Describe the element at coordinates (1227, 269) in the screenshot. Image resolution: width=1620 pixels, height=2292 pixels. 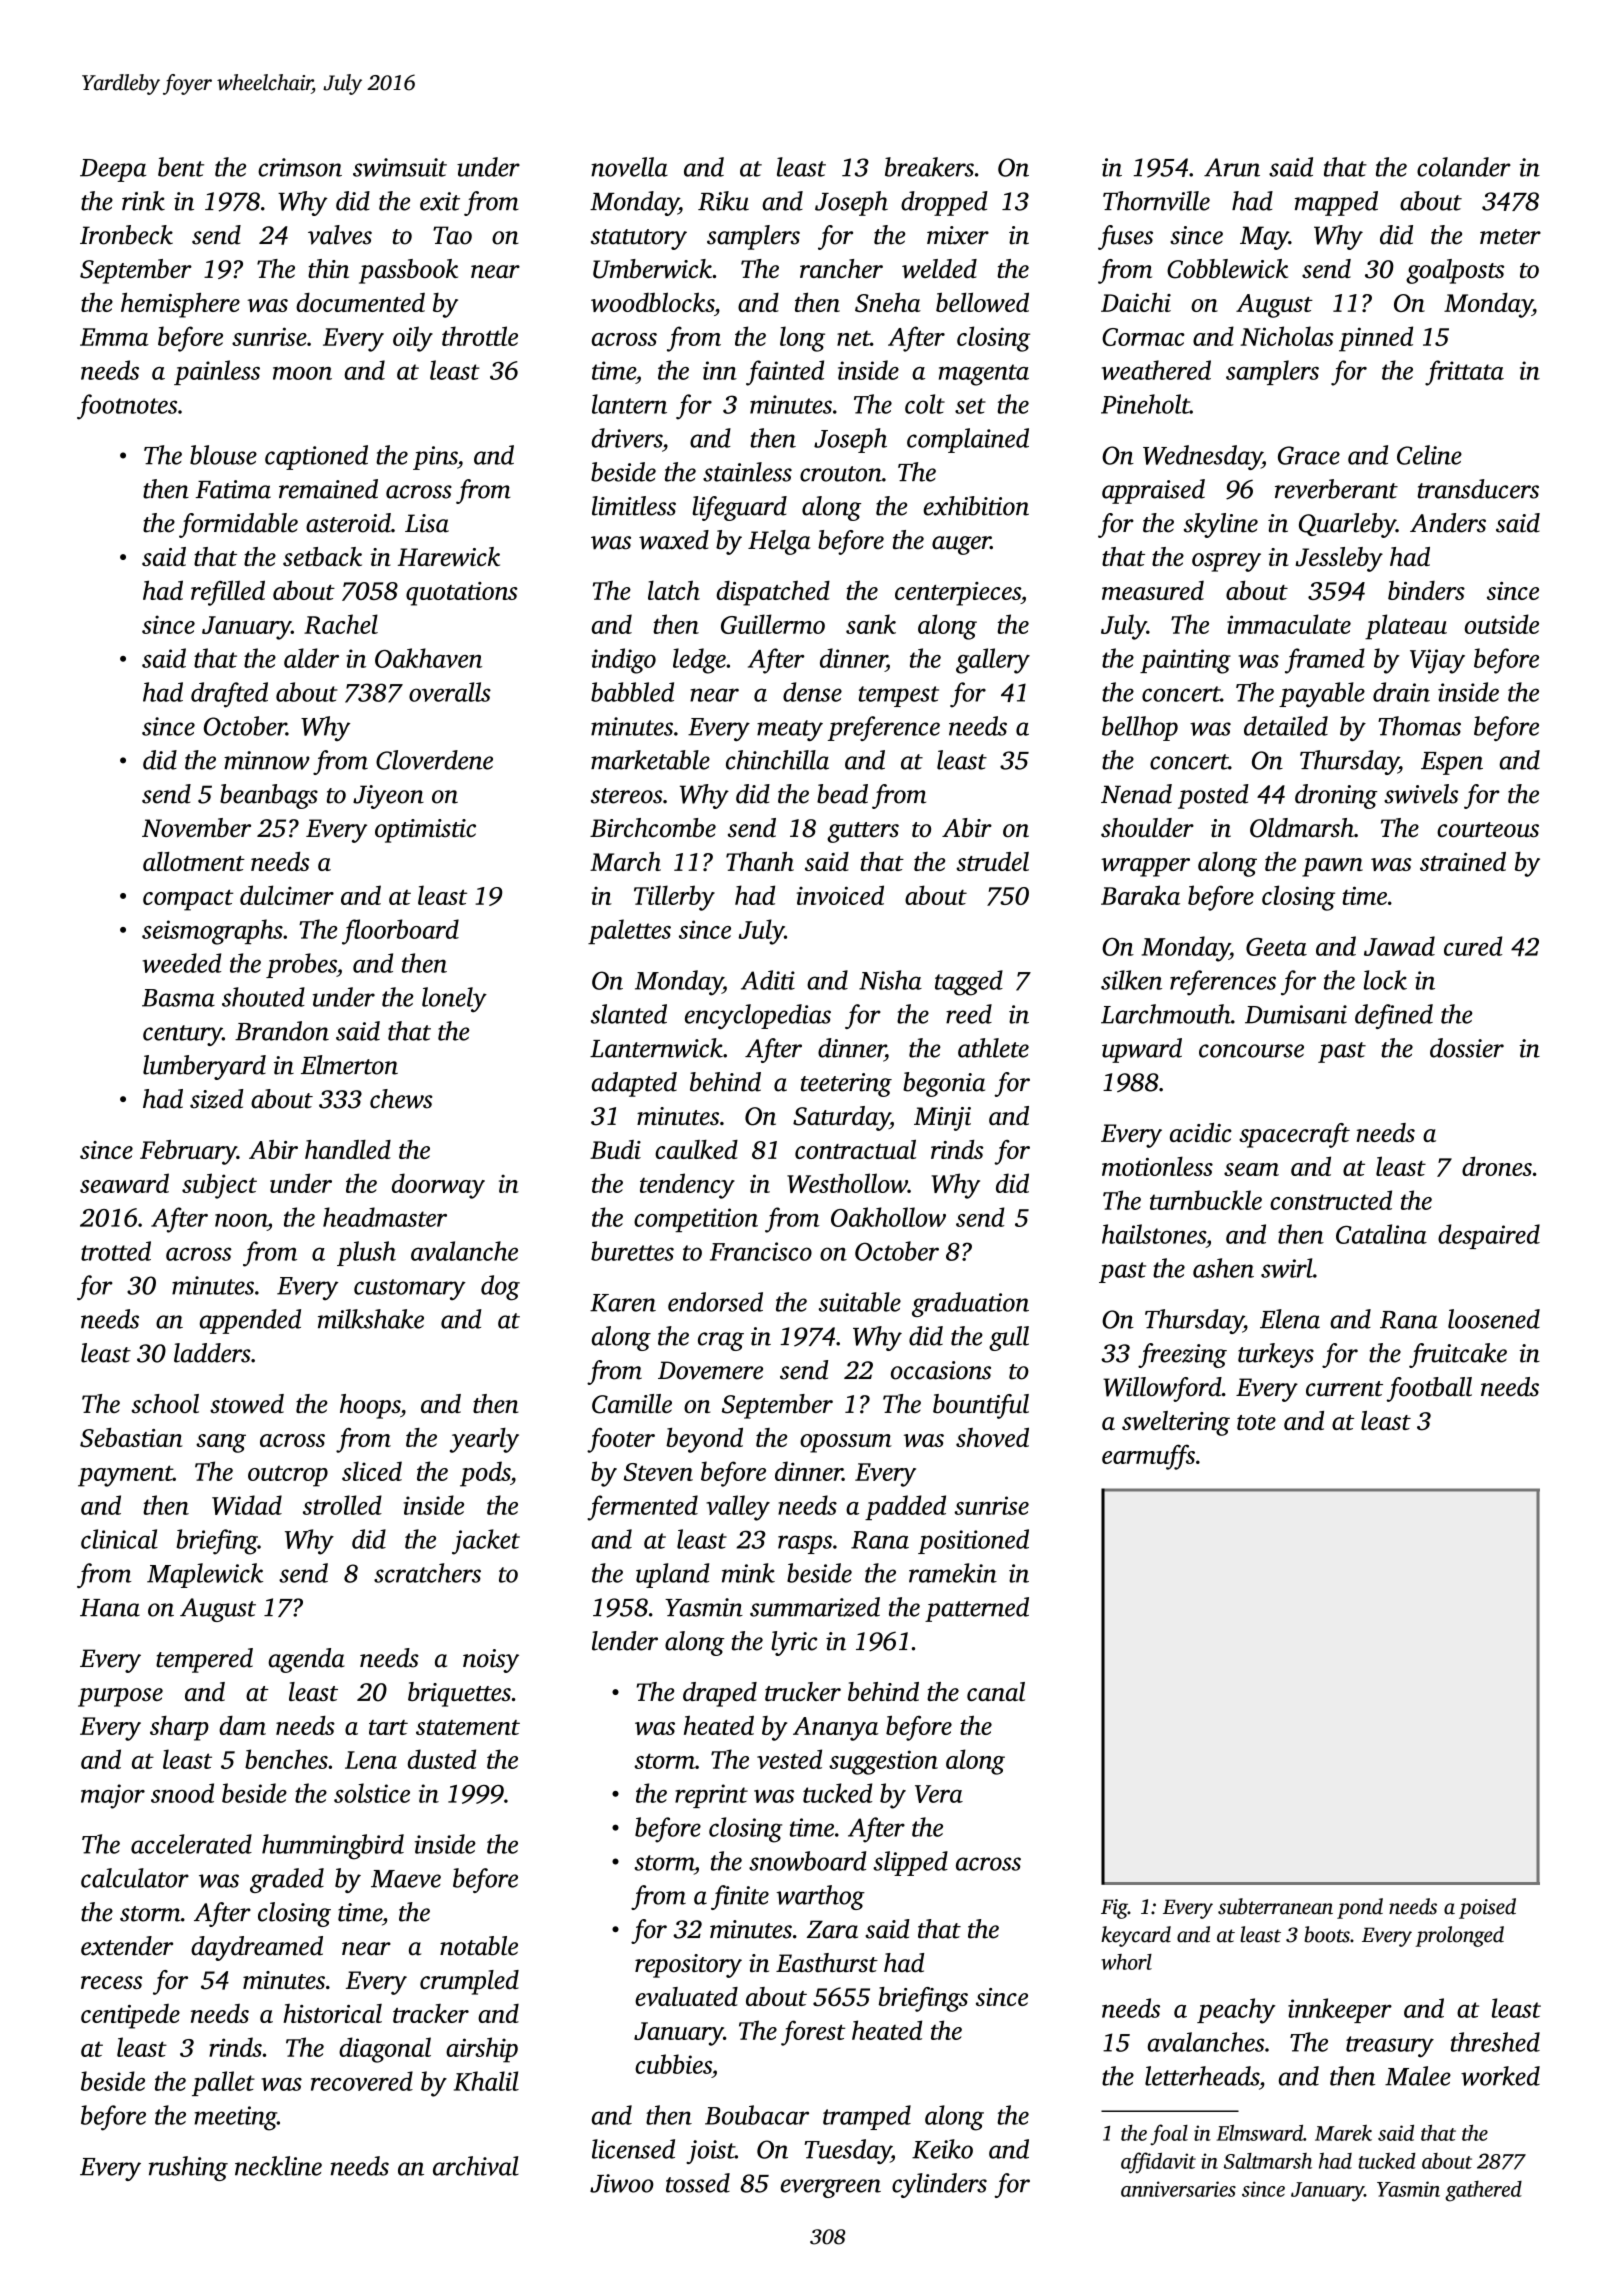
I see `Cobblewick` at that location.
